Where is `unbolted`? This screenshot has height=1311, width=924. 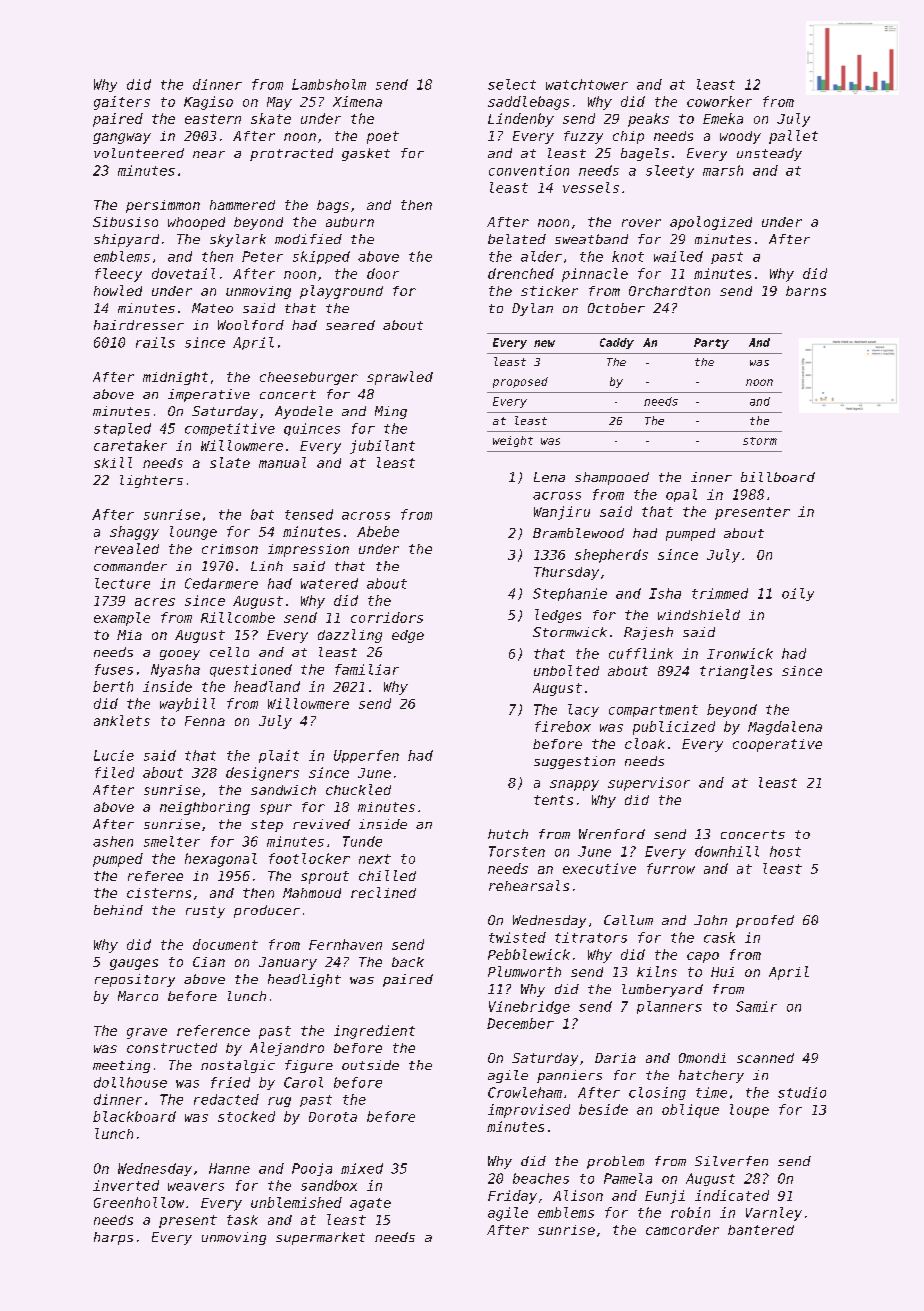 unbolted is located at coordinates (566, 670).
